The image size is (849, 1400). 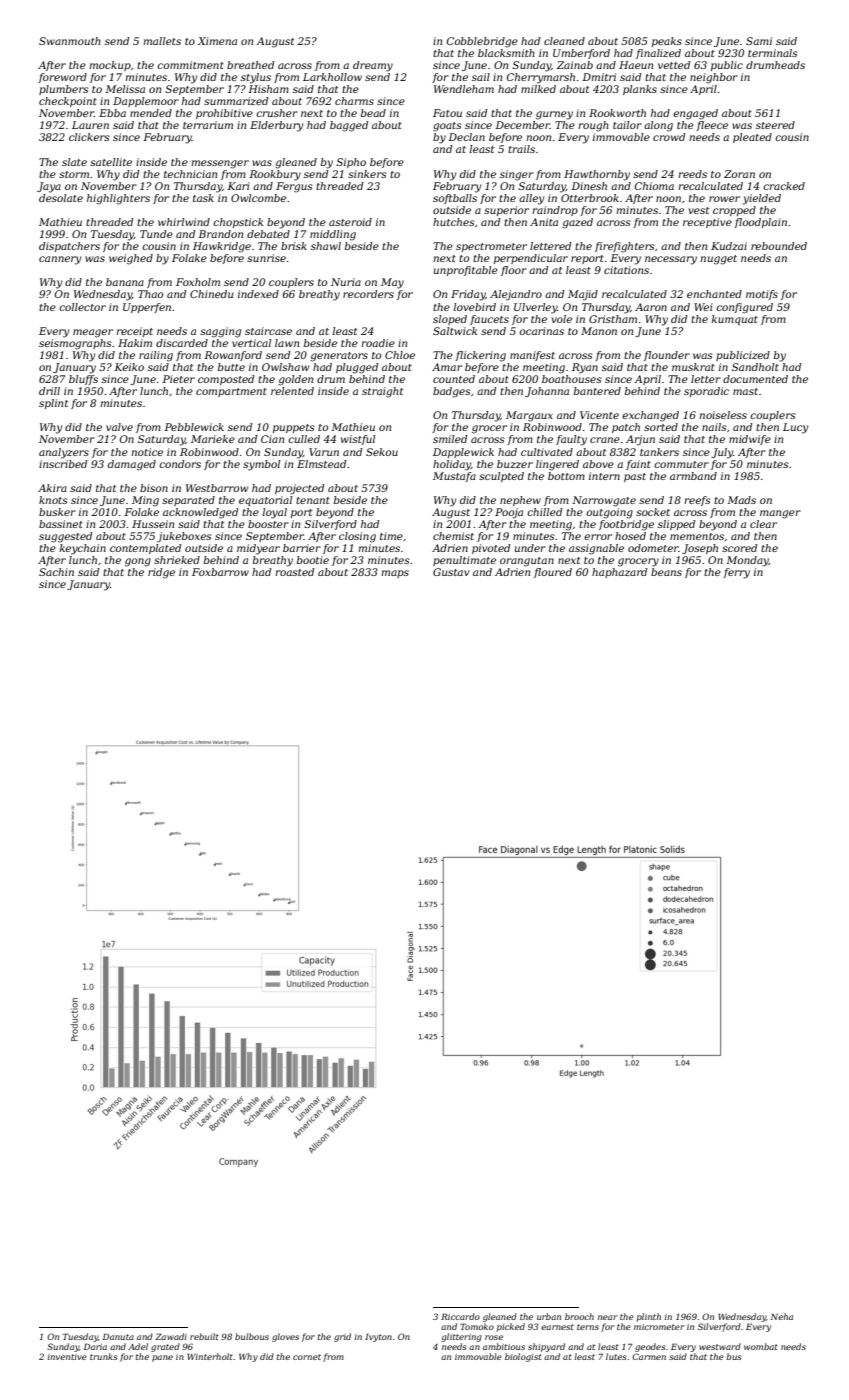 I want to click on floured, so click(x=553, y=573).
